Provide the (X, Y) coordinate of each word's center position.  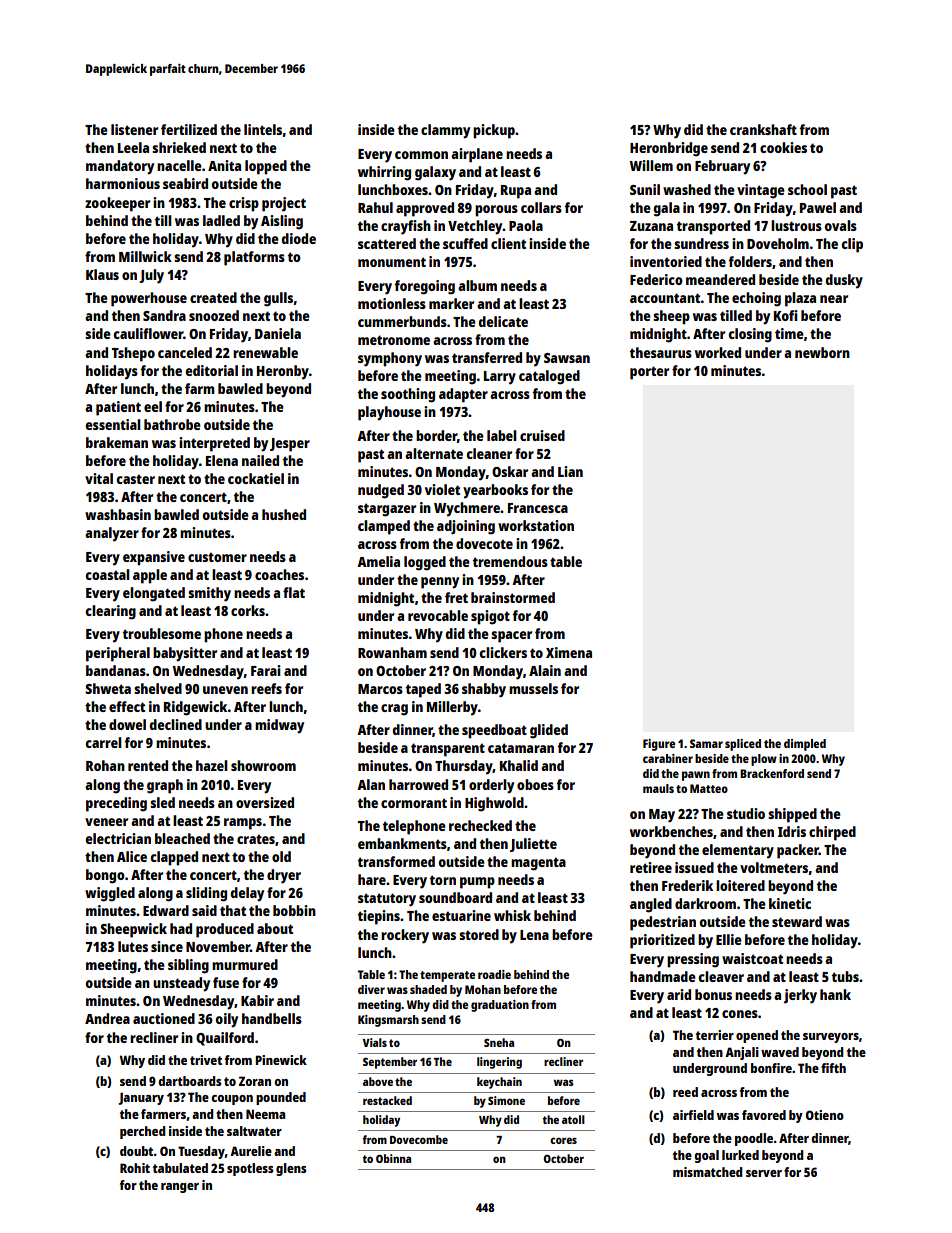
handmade (663, 976)
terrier (715, 1035)
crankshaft (763, 129)
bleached (182, 838)
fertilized (189, 129)
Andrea (107, 1018)
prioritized (662, 941)
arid (679, 994)
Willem (651, 165)
